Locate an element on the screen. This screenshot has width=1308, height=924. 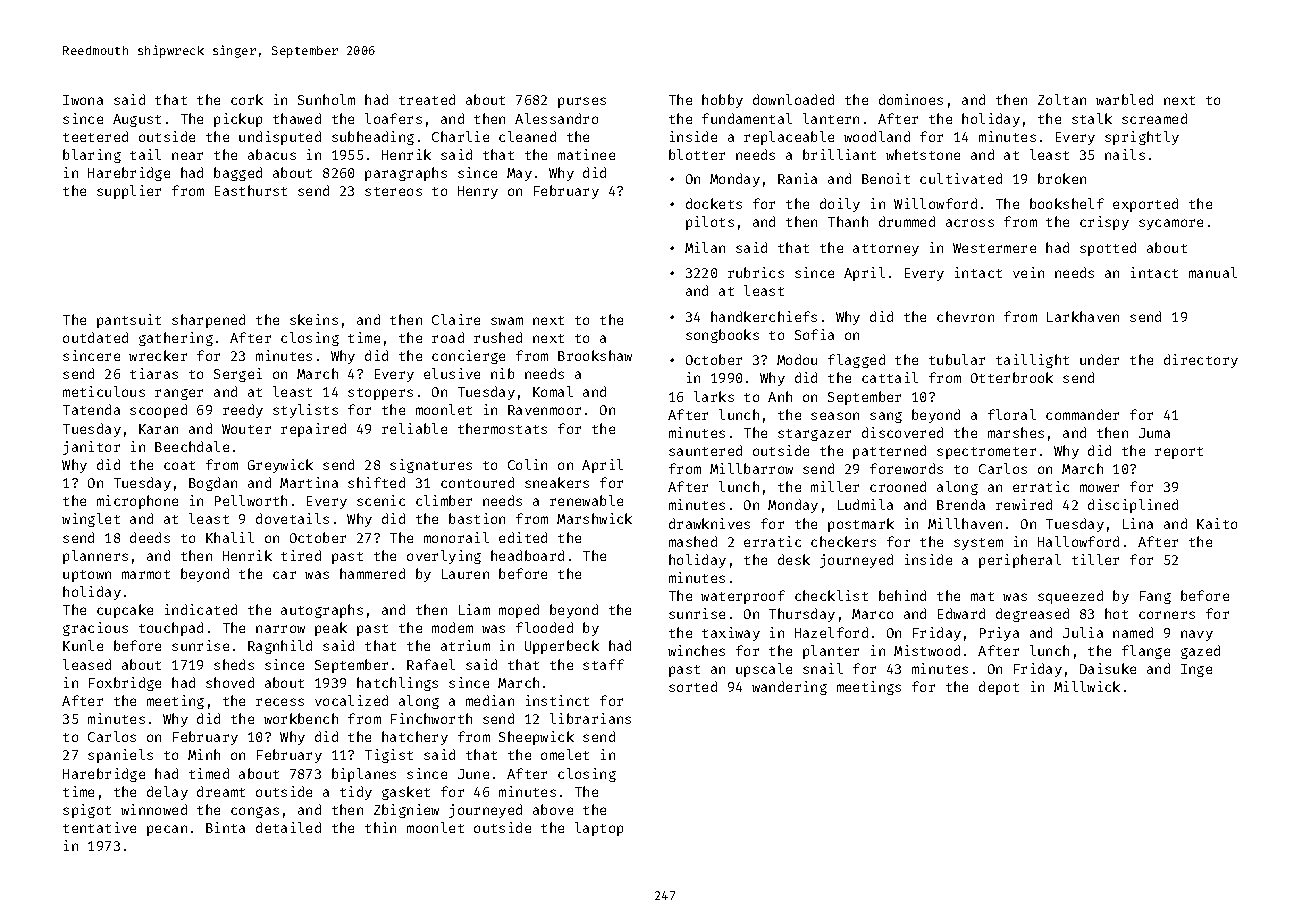
checklist is located at coordinates (831, 595).
